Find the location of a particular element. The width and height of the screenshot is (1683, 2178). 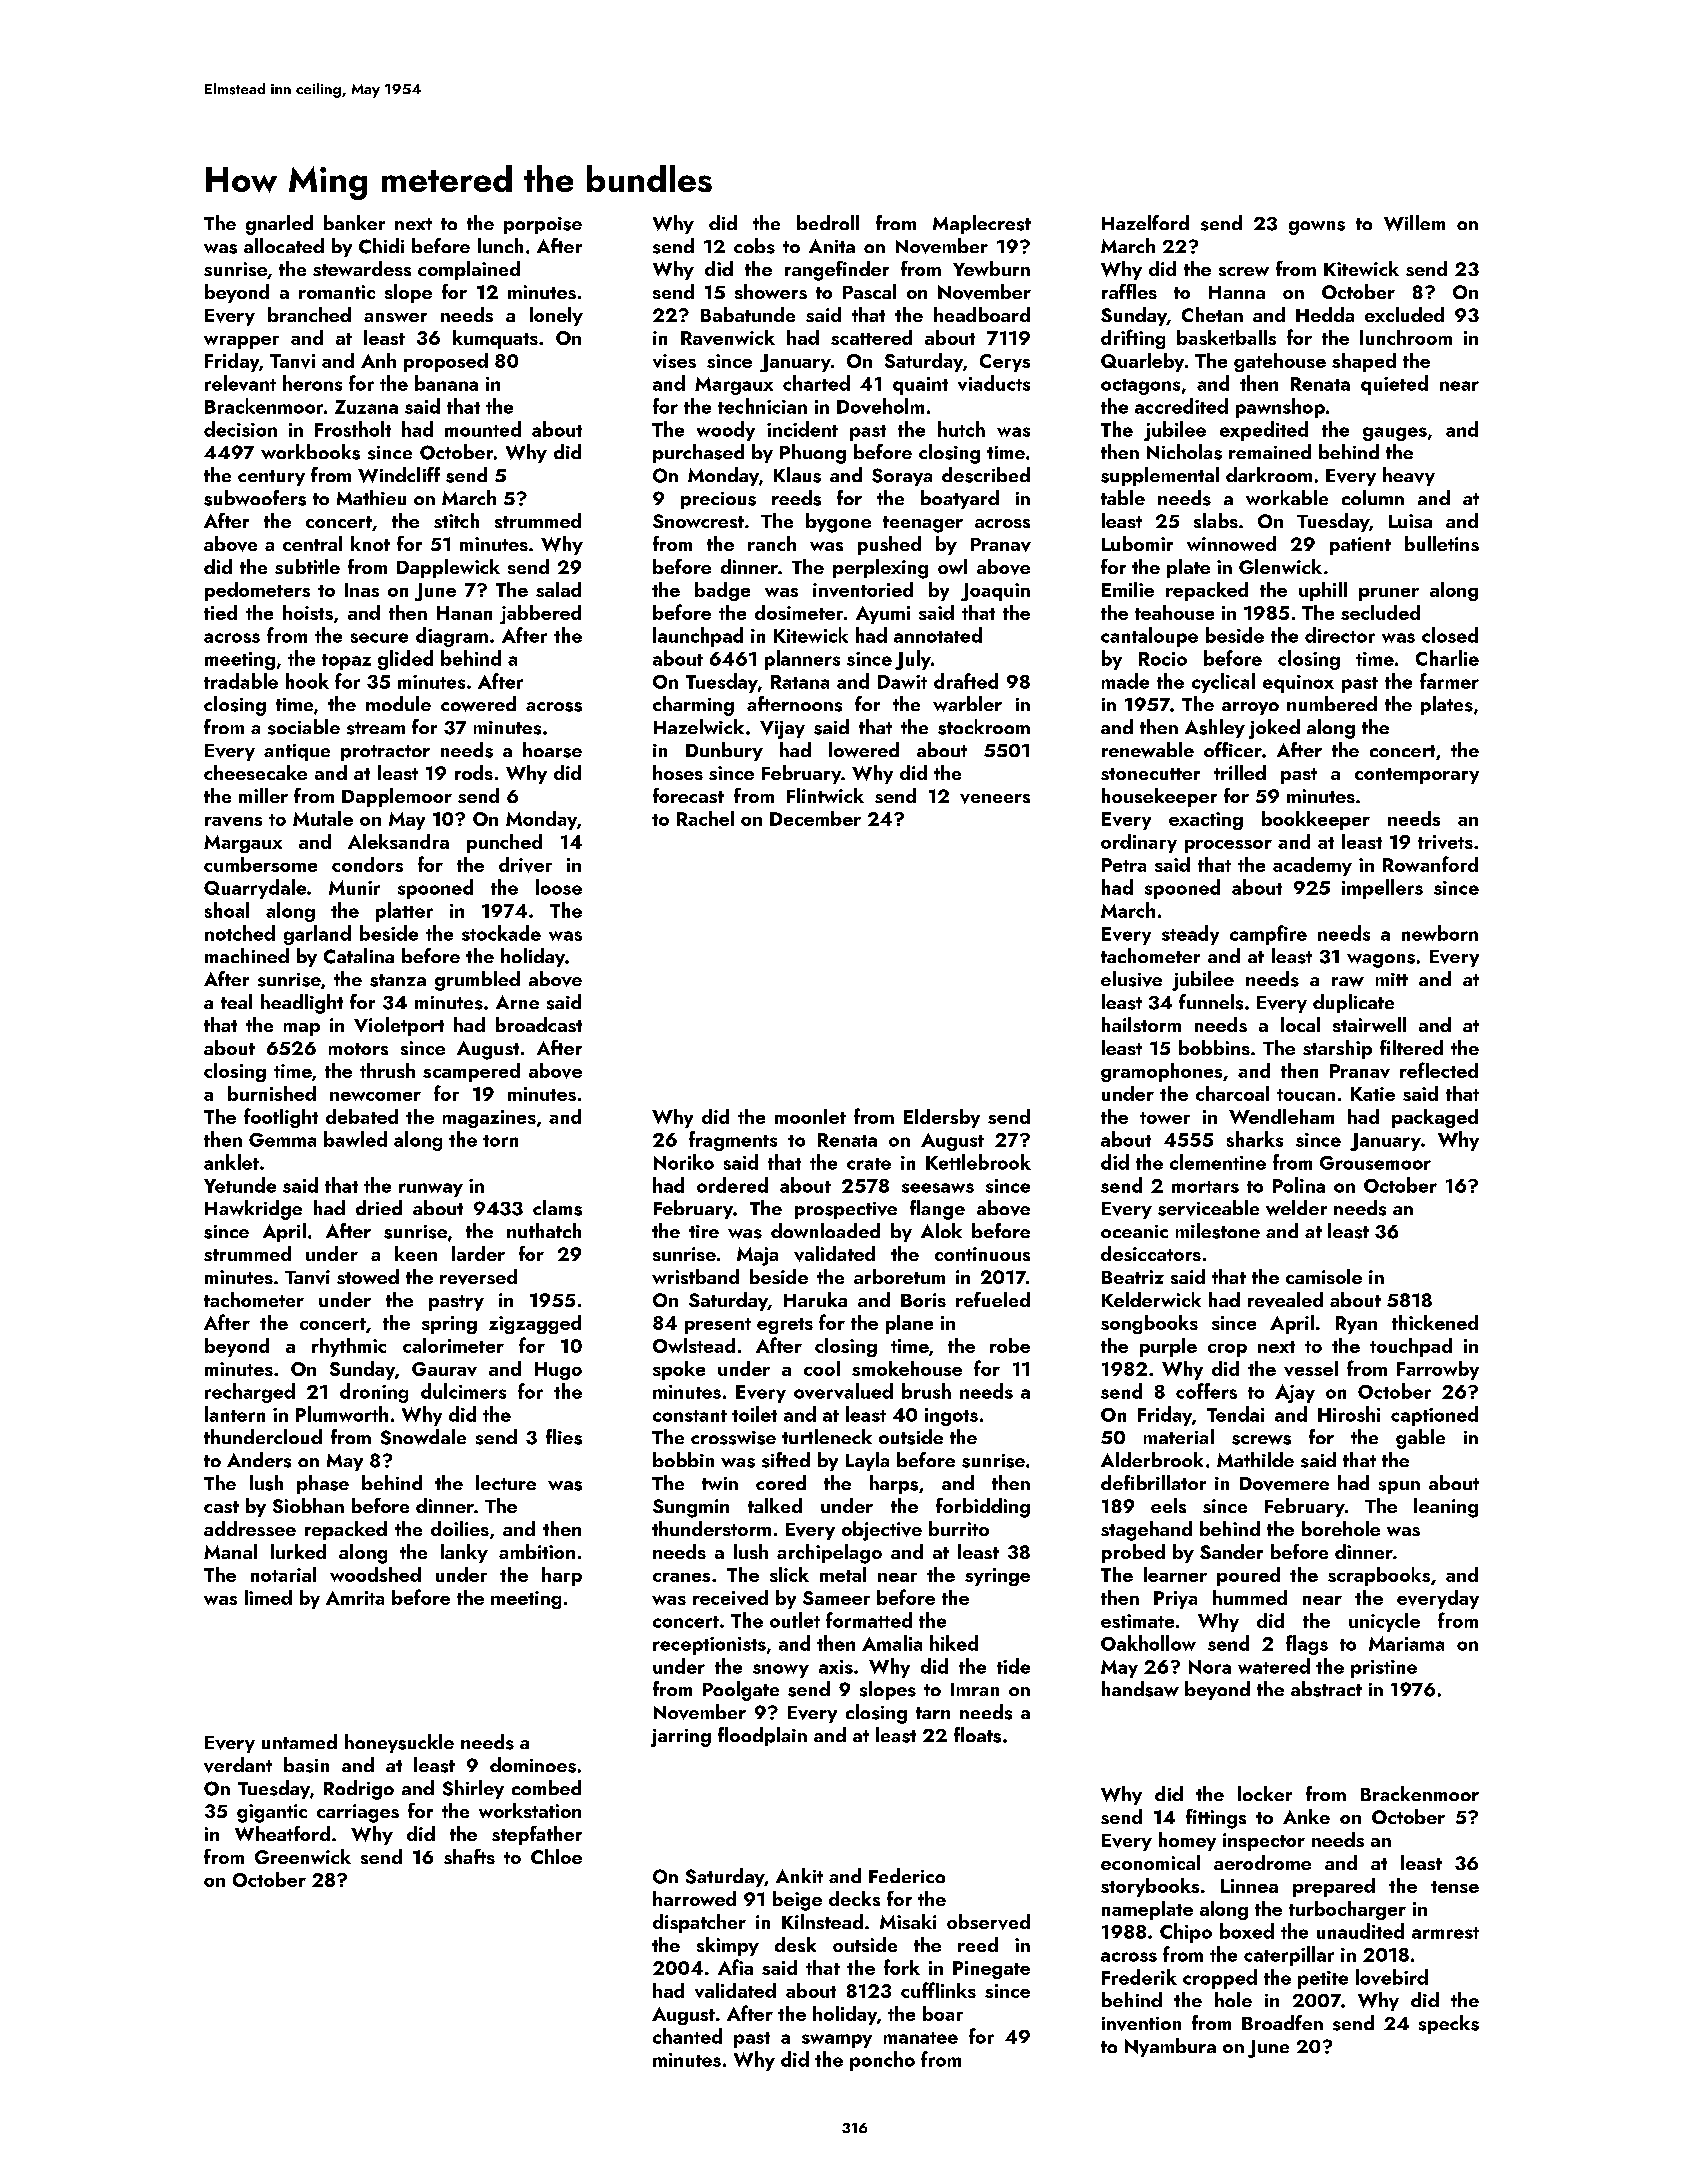

gowns is located at coordinates (1317, 228).
